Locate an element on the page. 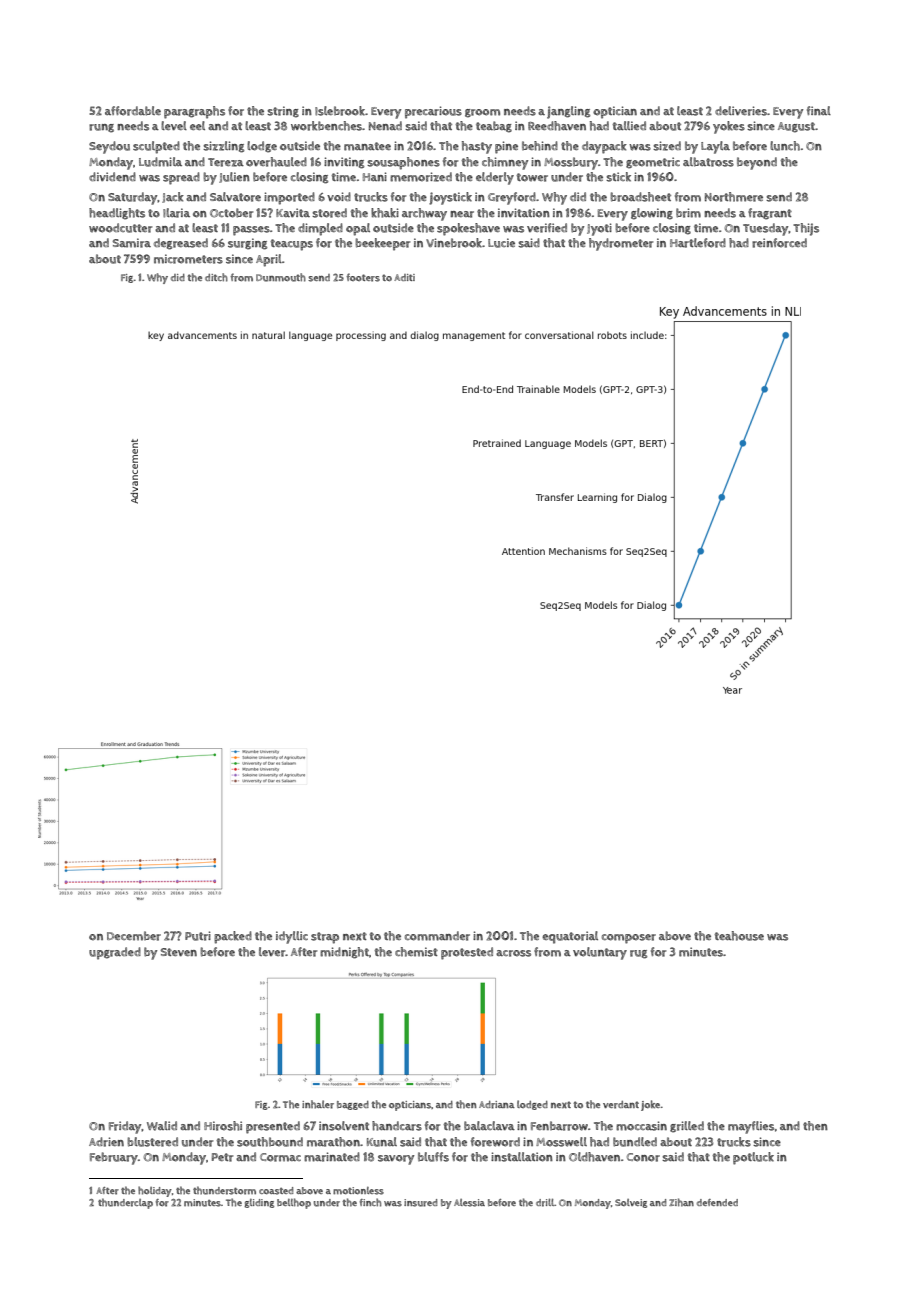 The image size is (924, 1308). composer is located at coordinates (629, 939).
